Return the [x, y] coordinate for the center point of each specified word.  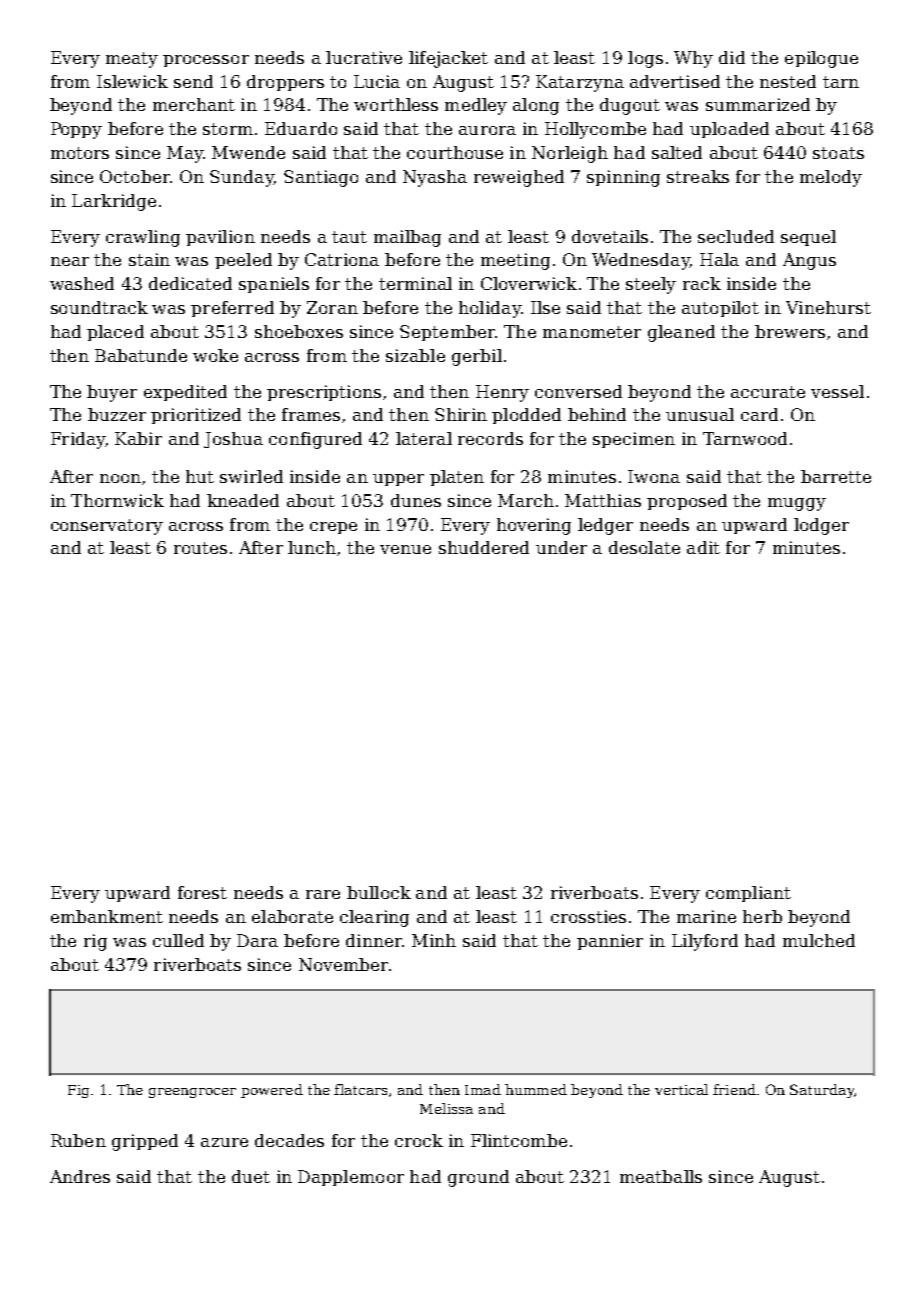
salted [677, 152]
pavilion [220, 238]
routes [200, 548]
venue [405, 549]
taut [349, 237]
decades [289, 1140]
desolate [644, 547]
